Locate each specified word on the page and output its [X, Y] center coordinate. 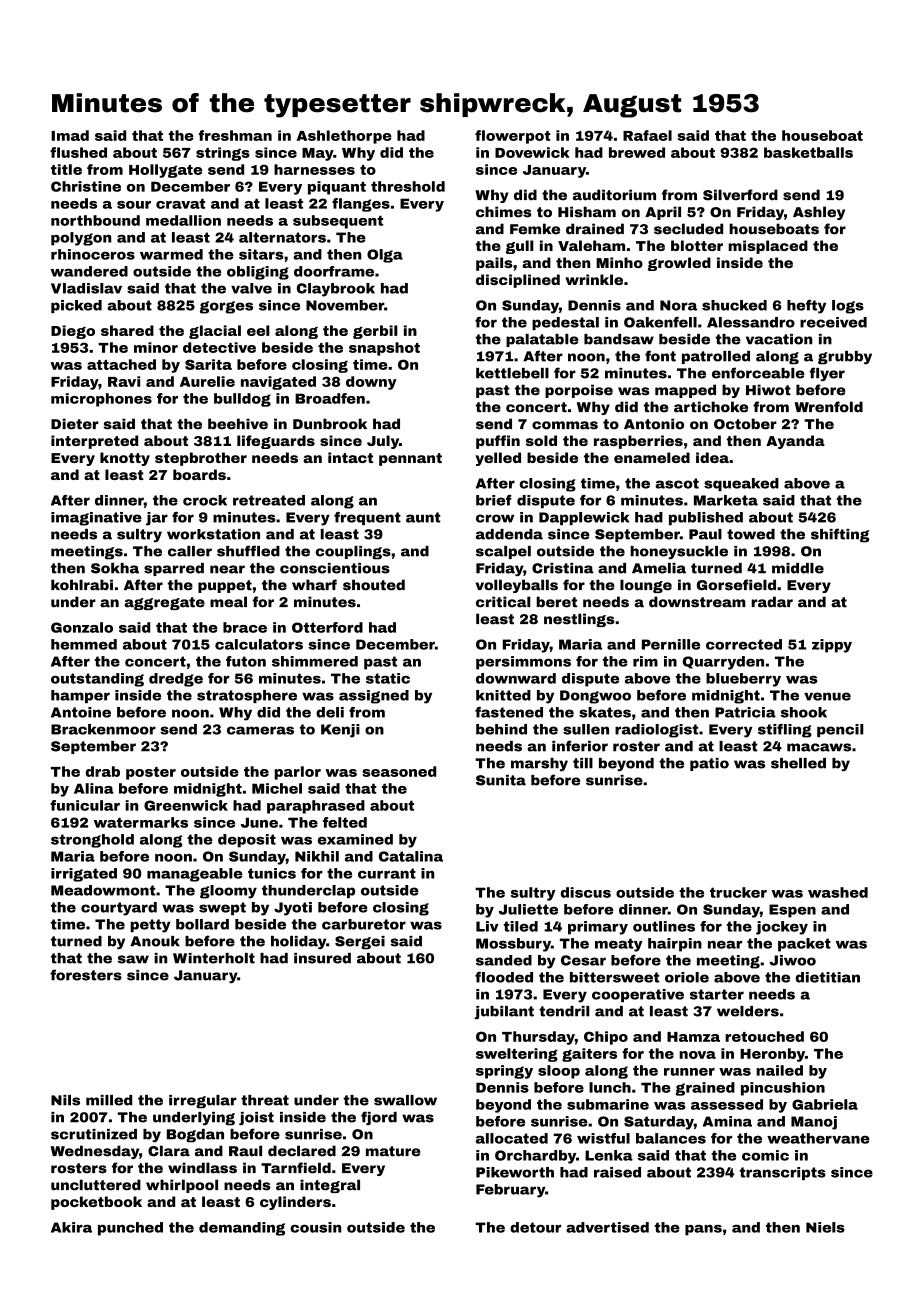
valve [251, 288]
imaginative [96, 519]
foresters [86, 975]
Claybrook [336, 290]
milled [109, 1100]
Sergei [360, 943]
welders [748, 1011]
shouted [374, 585]
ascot [677, 483]
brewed [637, 152]
